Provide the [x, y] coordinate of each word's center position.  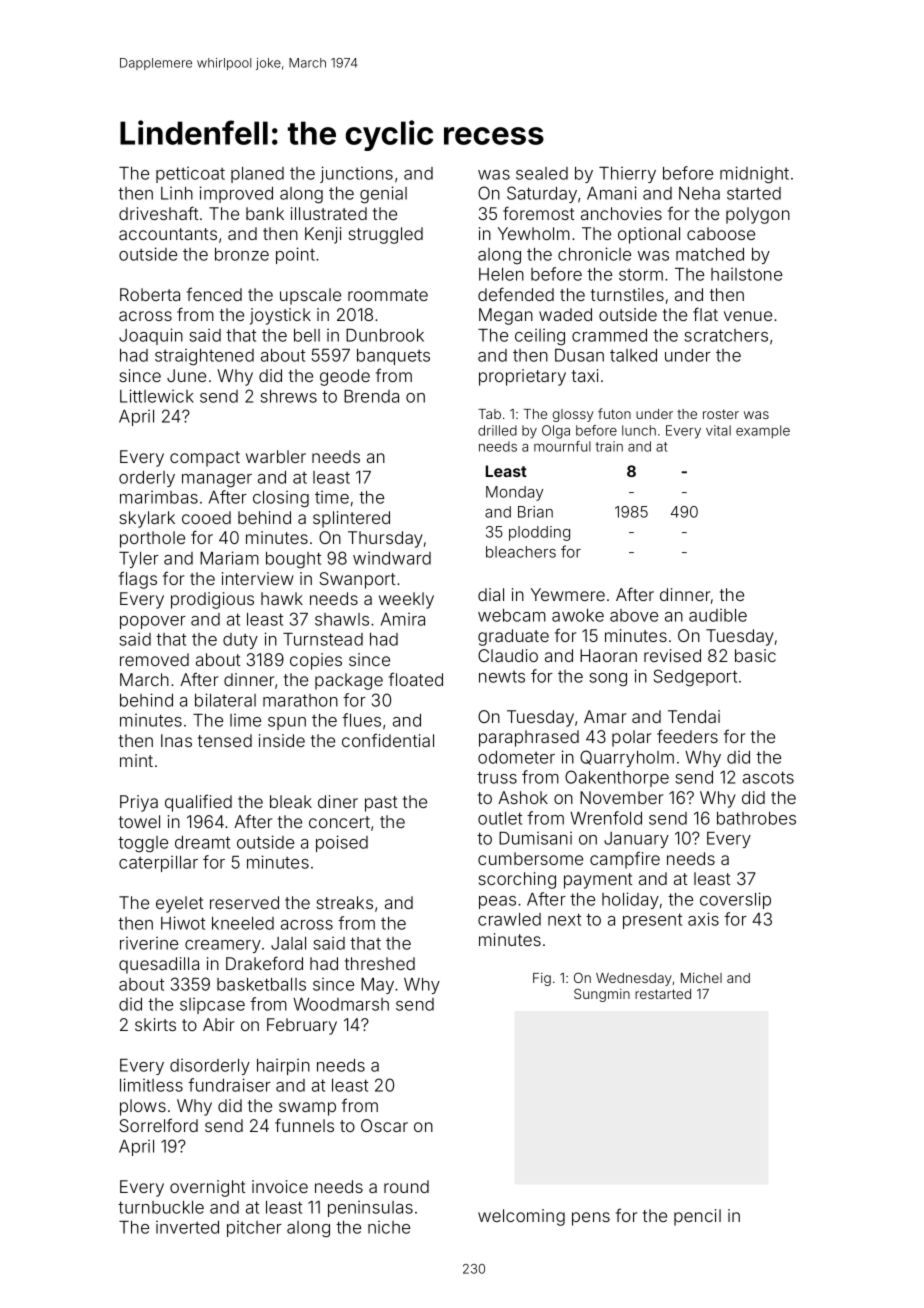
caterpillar [158, 864]
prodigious [212, 600]
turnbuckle [161, 1207]
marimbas [159, 497]
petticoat [190, 175]
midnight [754, 175]
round [406, 1186]
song [608, 679]
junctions [356, 174]
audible [718, 615]
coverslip [735, 900]
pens [591, 1219]
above [634, 615]
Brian [535, 512]
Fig [542, 979]
